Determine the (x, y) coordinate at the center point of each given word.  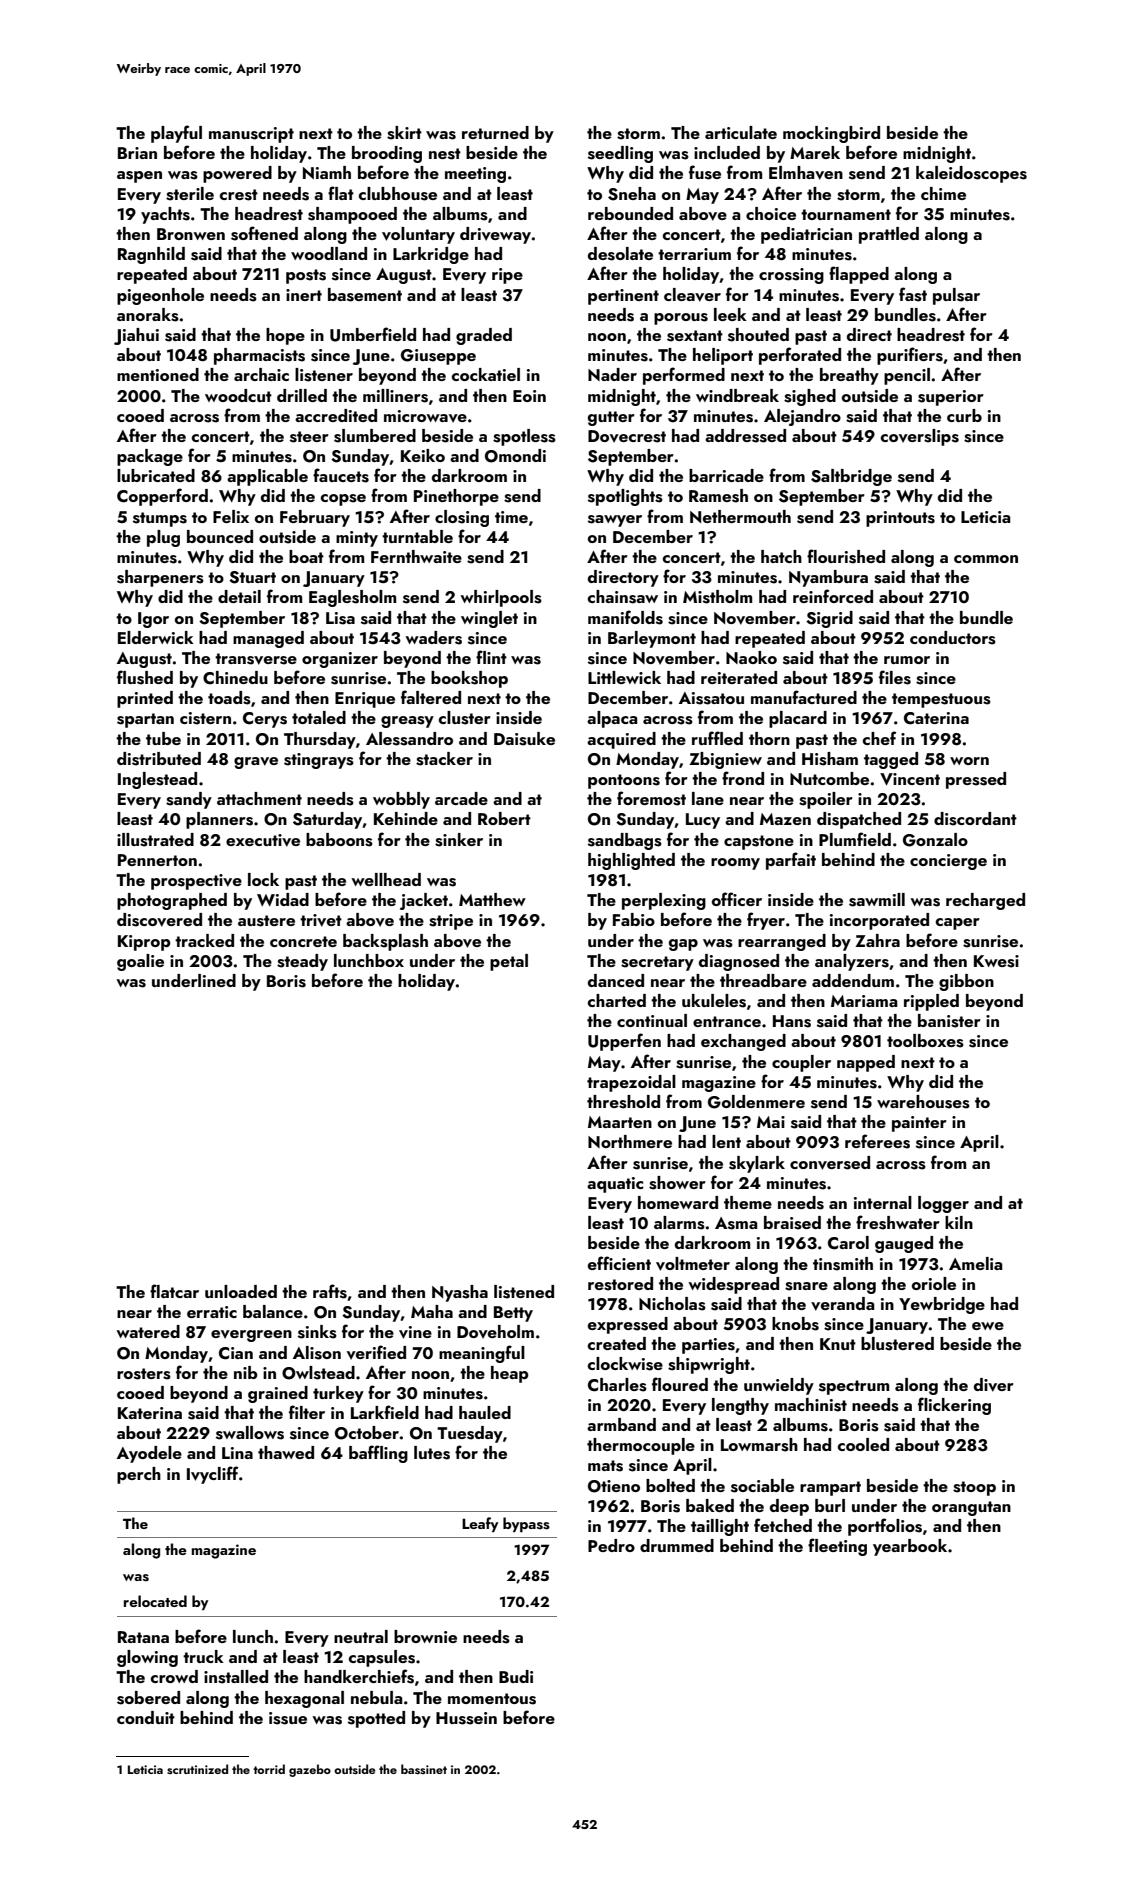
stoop (974, 1488)
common (986, 559)
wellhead (386, 879)
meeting (475, 175)
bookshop (469, 679)
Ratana (143, 1637)
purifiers (910, 356)
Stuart (252, 577)
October (367, 1433)
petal (509, 962)
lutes (432, 1453)
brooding (387, 154)
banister (949, 1021)
